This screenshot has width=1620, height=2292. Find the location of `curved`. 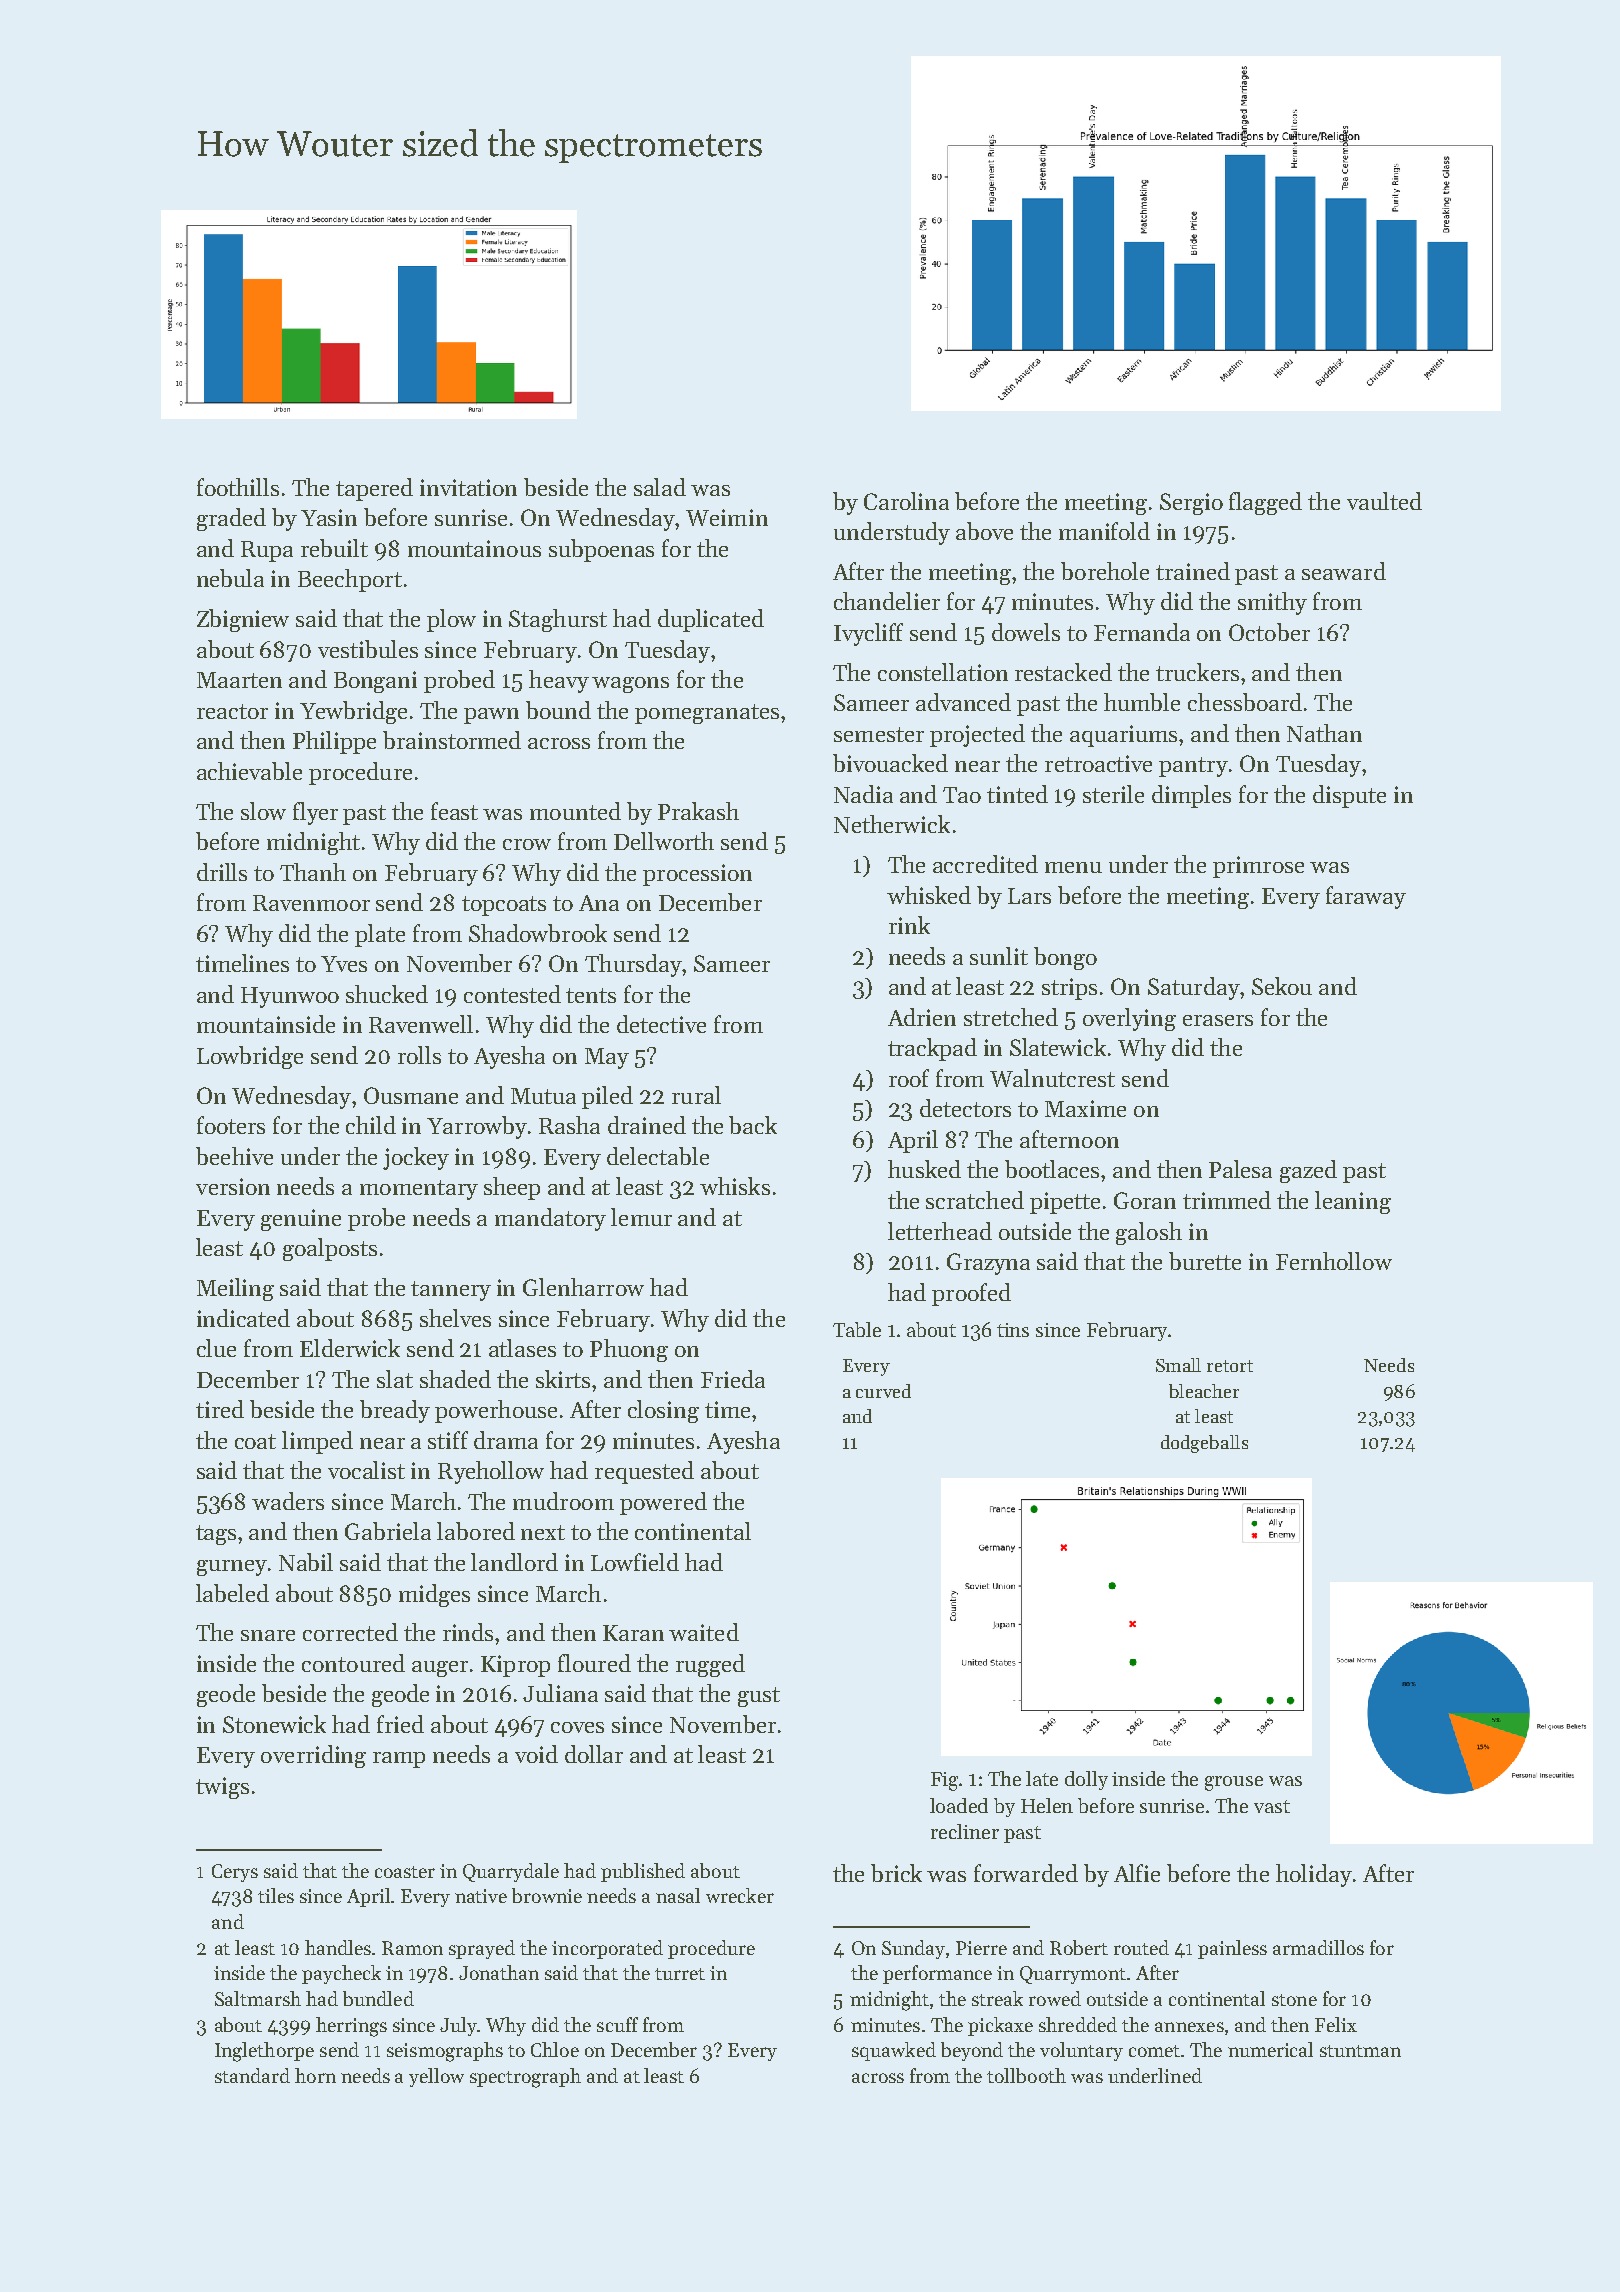

curved is located at coordinates (883, 1391).
